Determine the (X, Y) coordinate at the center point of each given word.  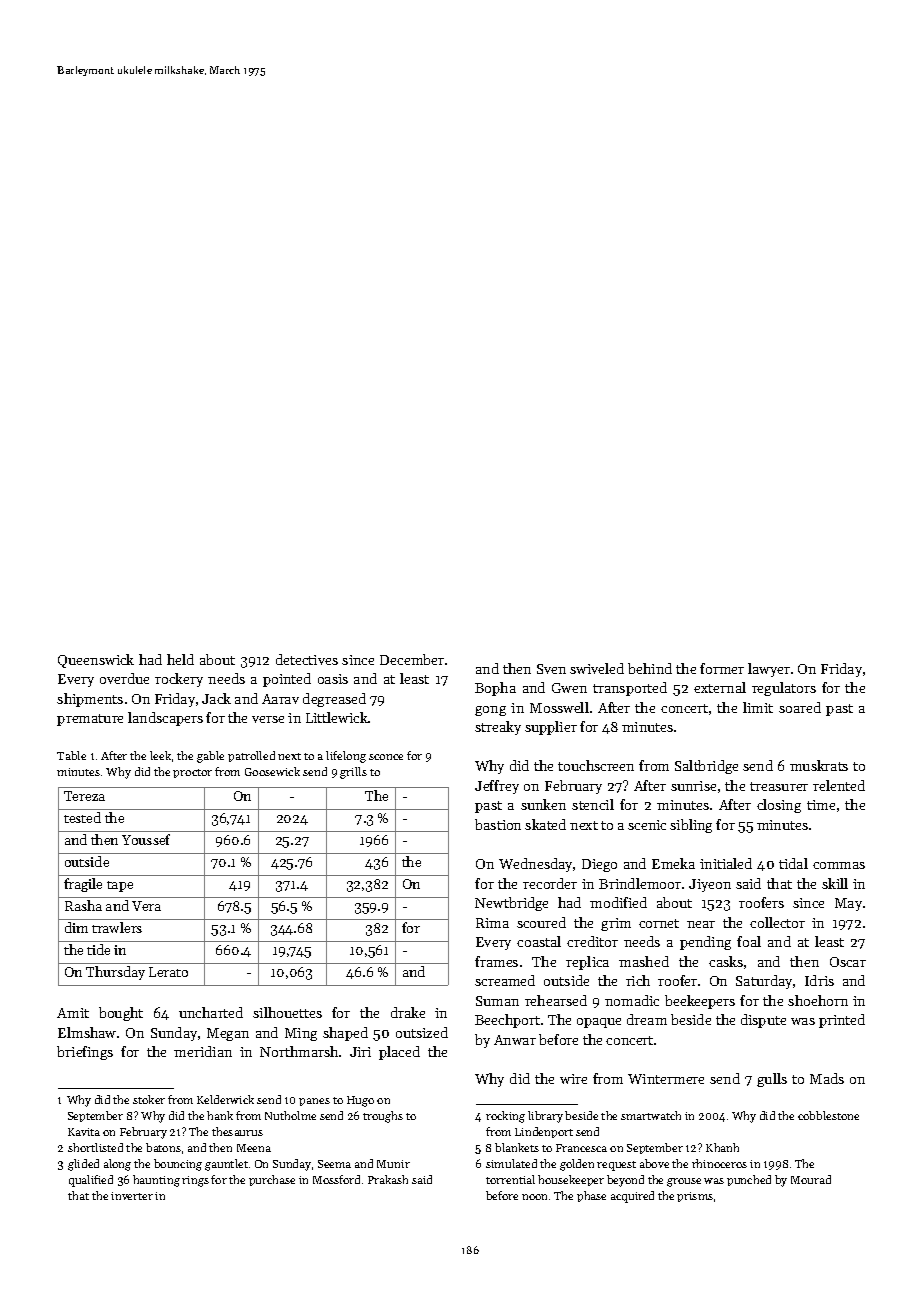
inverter (132, 1196)
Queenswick (96, 661)
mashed (644, 961)
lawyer (769, 670)
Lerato (168, 972)
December (412, 659)
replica (587, 963)
